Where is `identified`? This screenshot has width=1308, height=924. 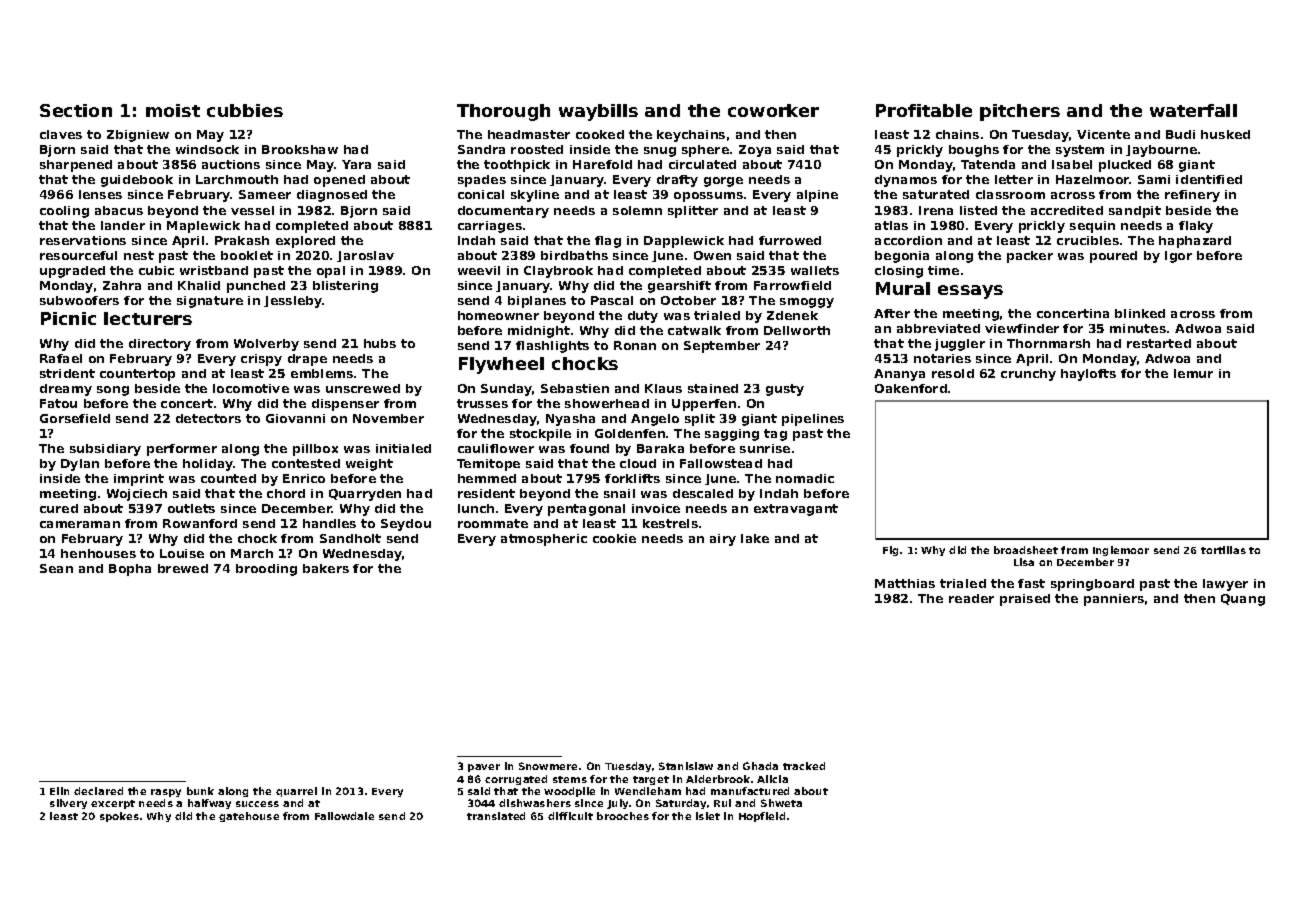 identified is located at coordinates (1209, 179).
